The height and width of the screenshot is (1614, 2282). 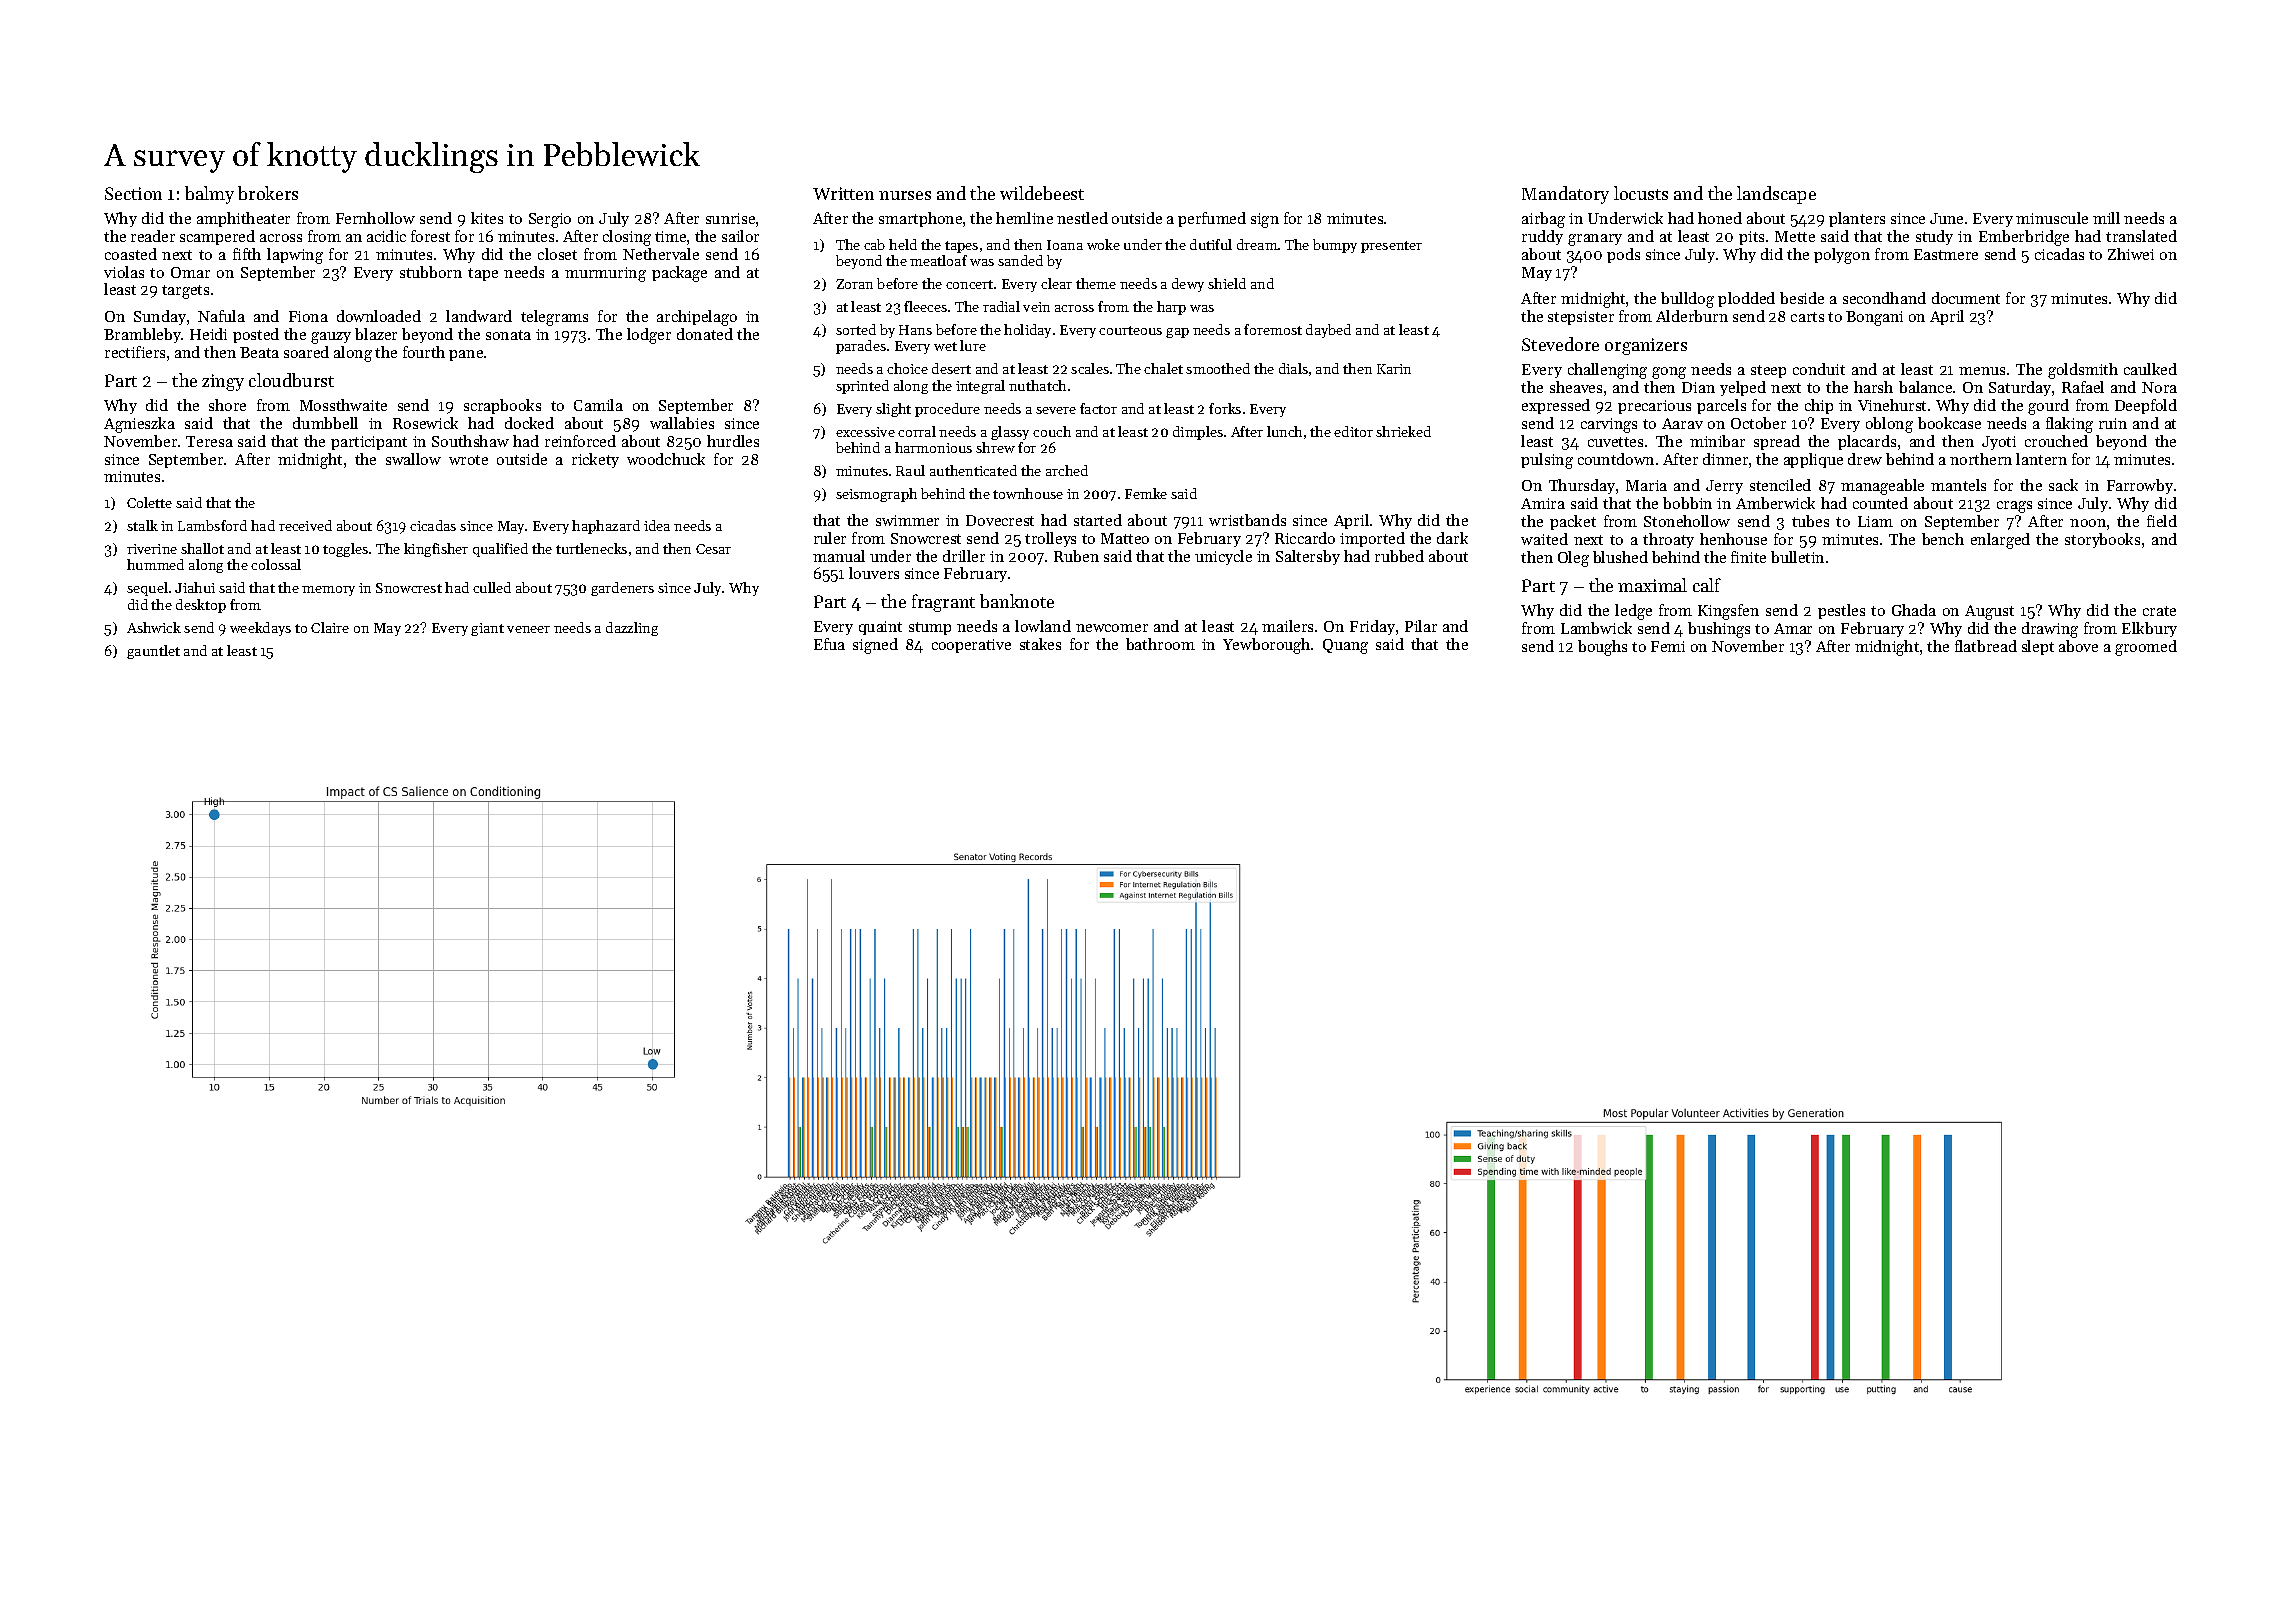 I want to click on weekdays, so click(x=260, y=629).
